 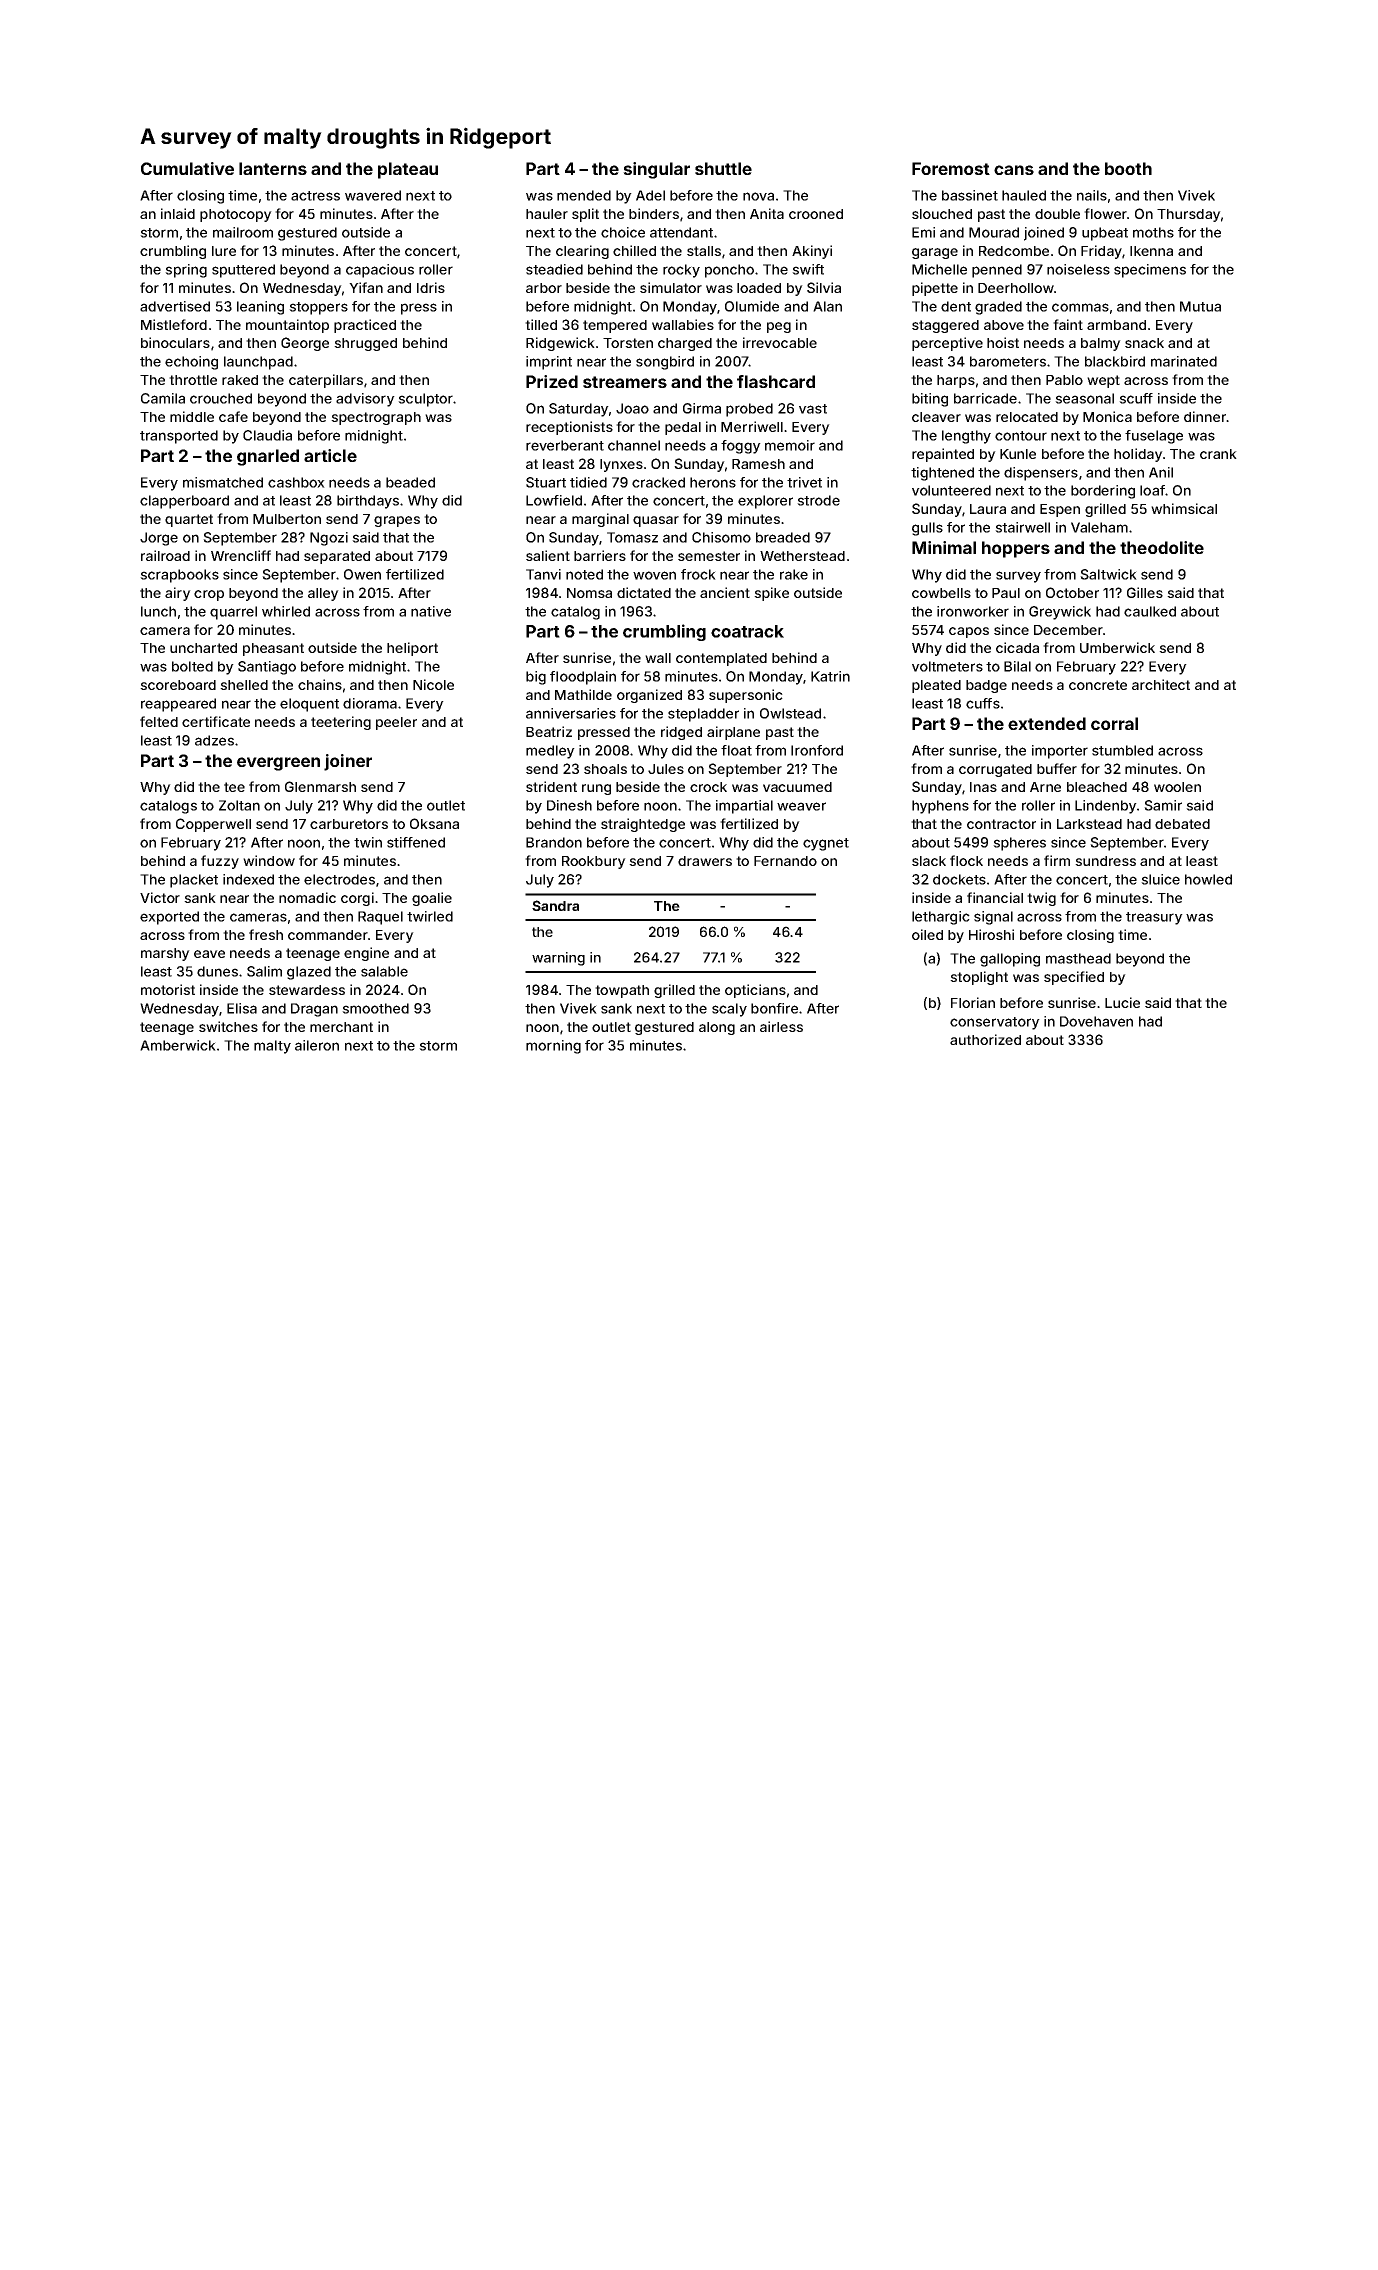 What do you see at coordinates (373, 195) in the page?
I see `wavered` at bounding box center [373, 195].
